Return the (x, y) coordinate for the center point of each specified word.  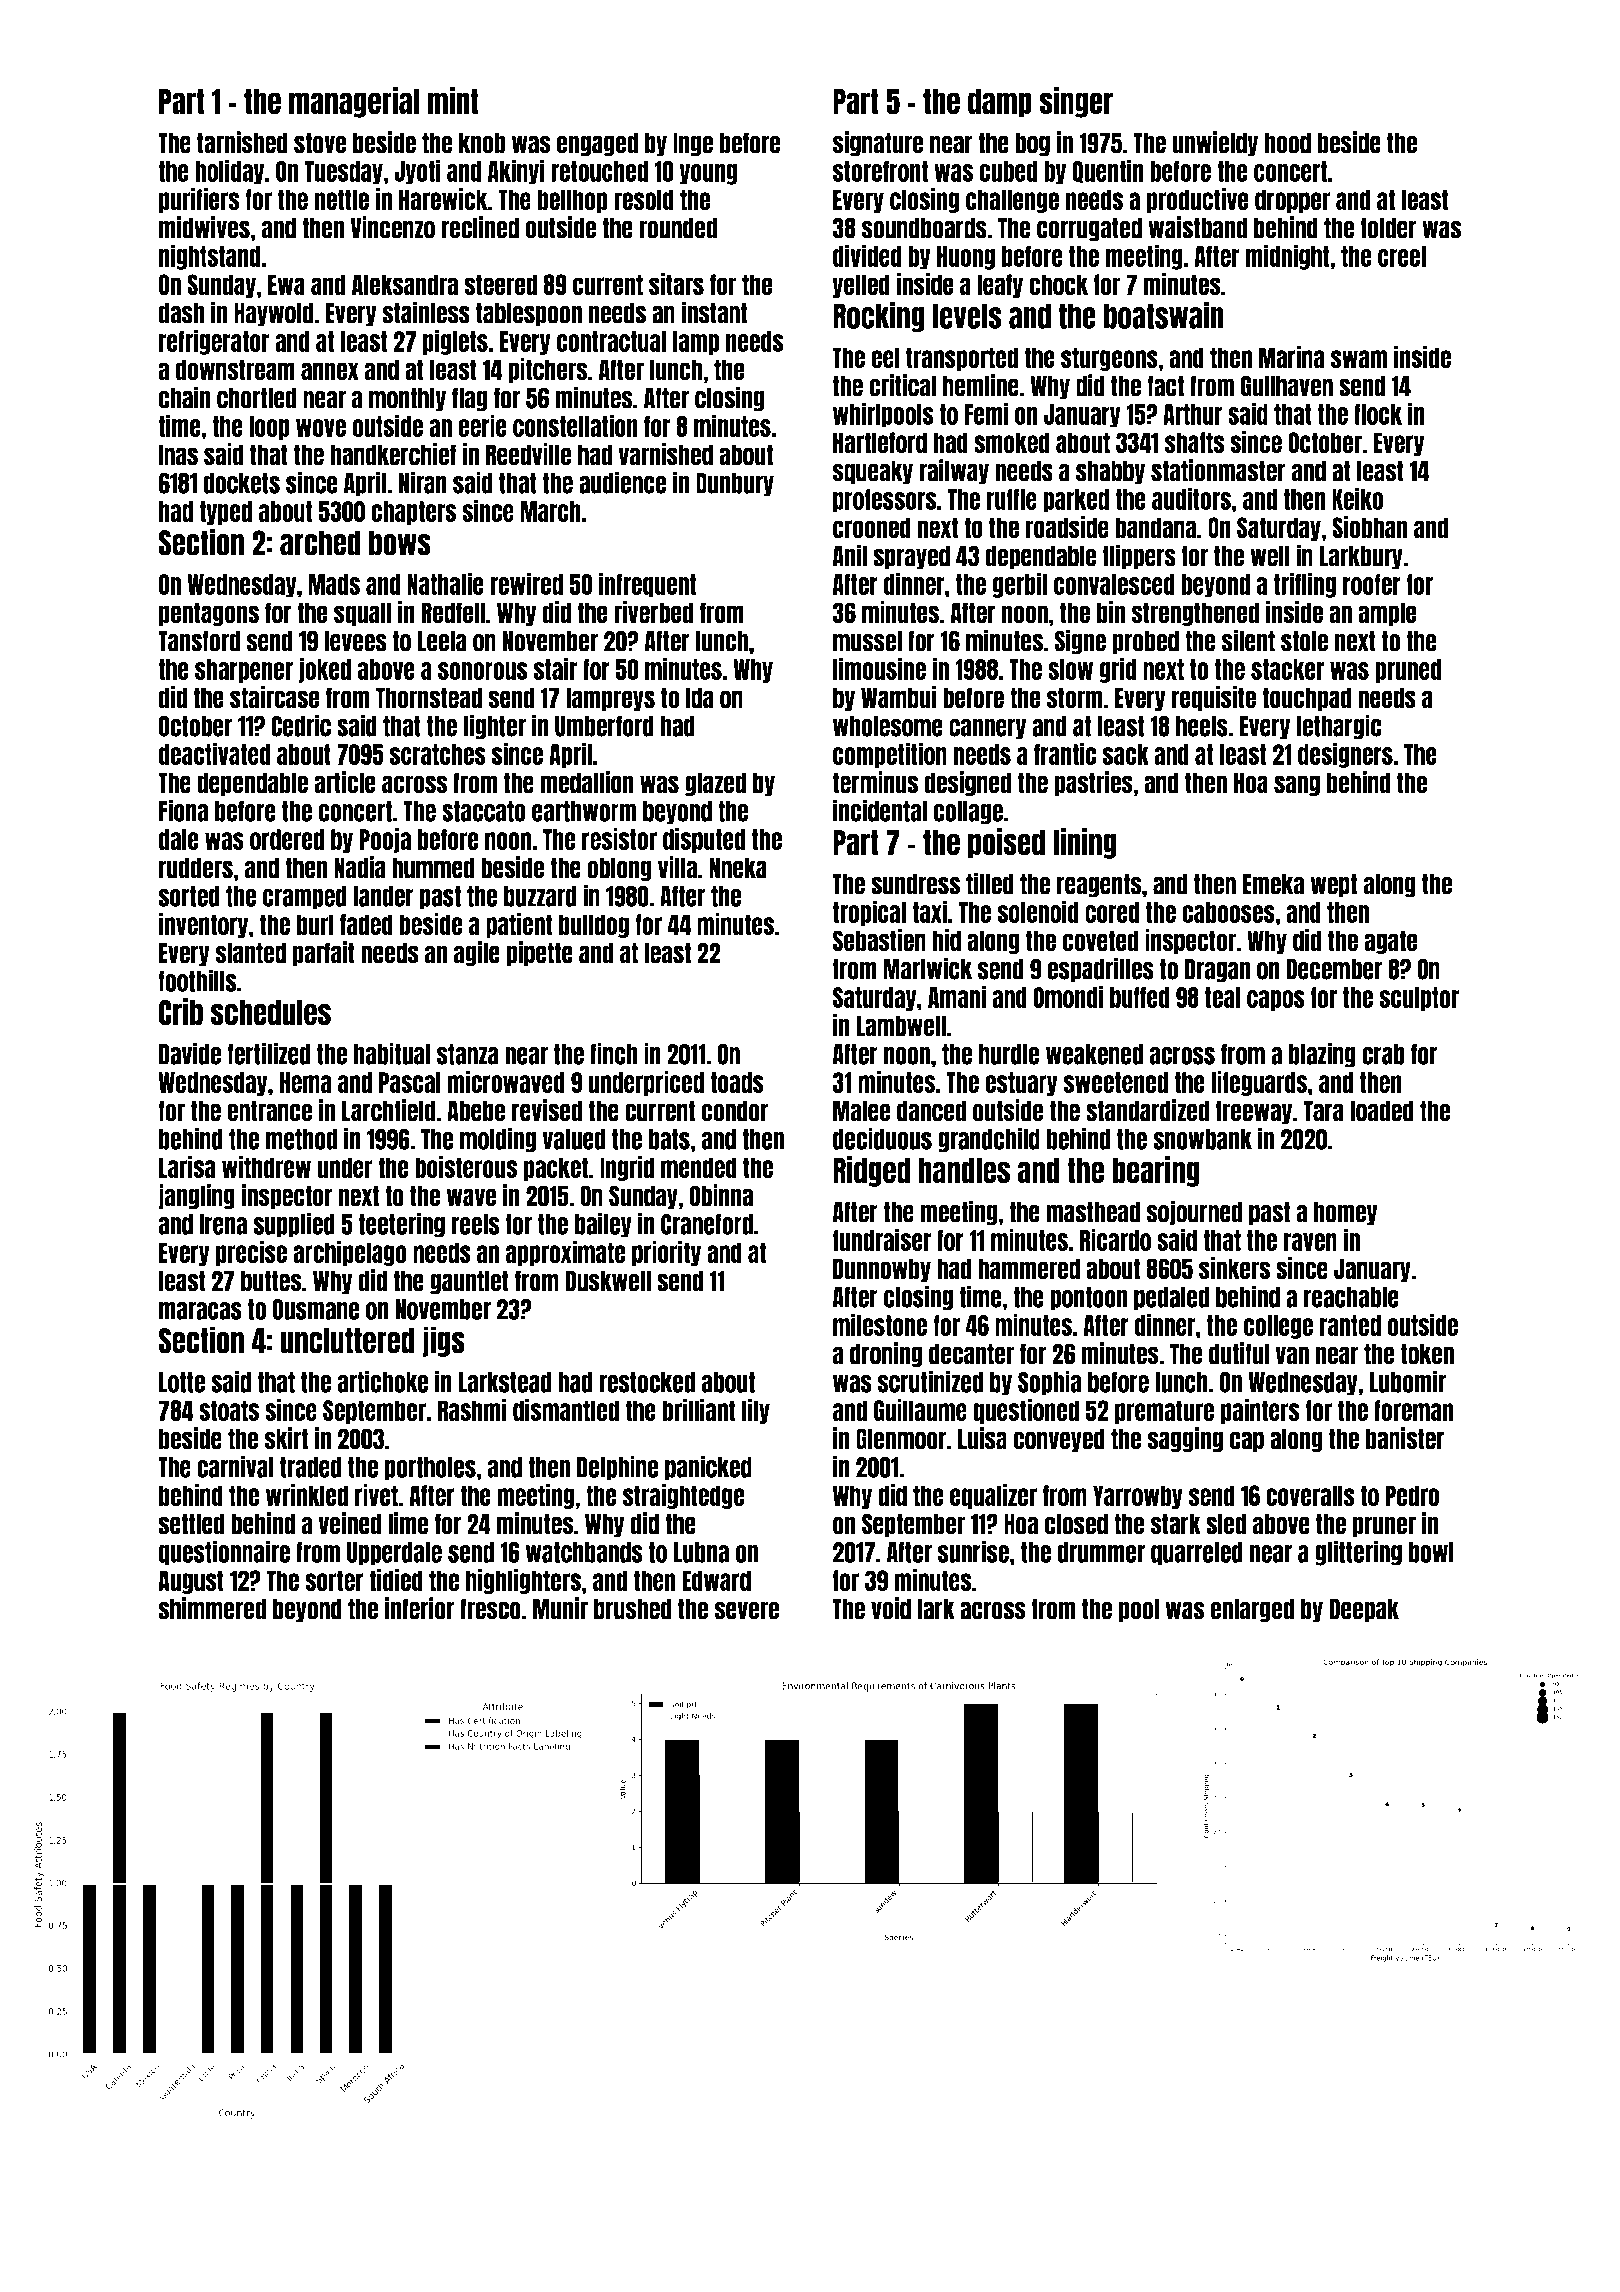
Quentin (1108, 171)
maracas (200, 1311)
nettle (341, 200)
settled (191, 1524)
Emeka (1273, 884)
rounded (678, 228)
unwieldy (1215, 144)
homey (1346, 1214)
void (891, 1608)
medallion (587, 782)
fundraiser (882, 1239)
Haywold (274, 315)
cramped (305, 898)
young (709, 174)
